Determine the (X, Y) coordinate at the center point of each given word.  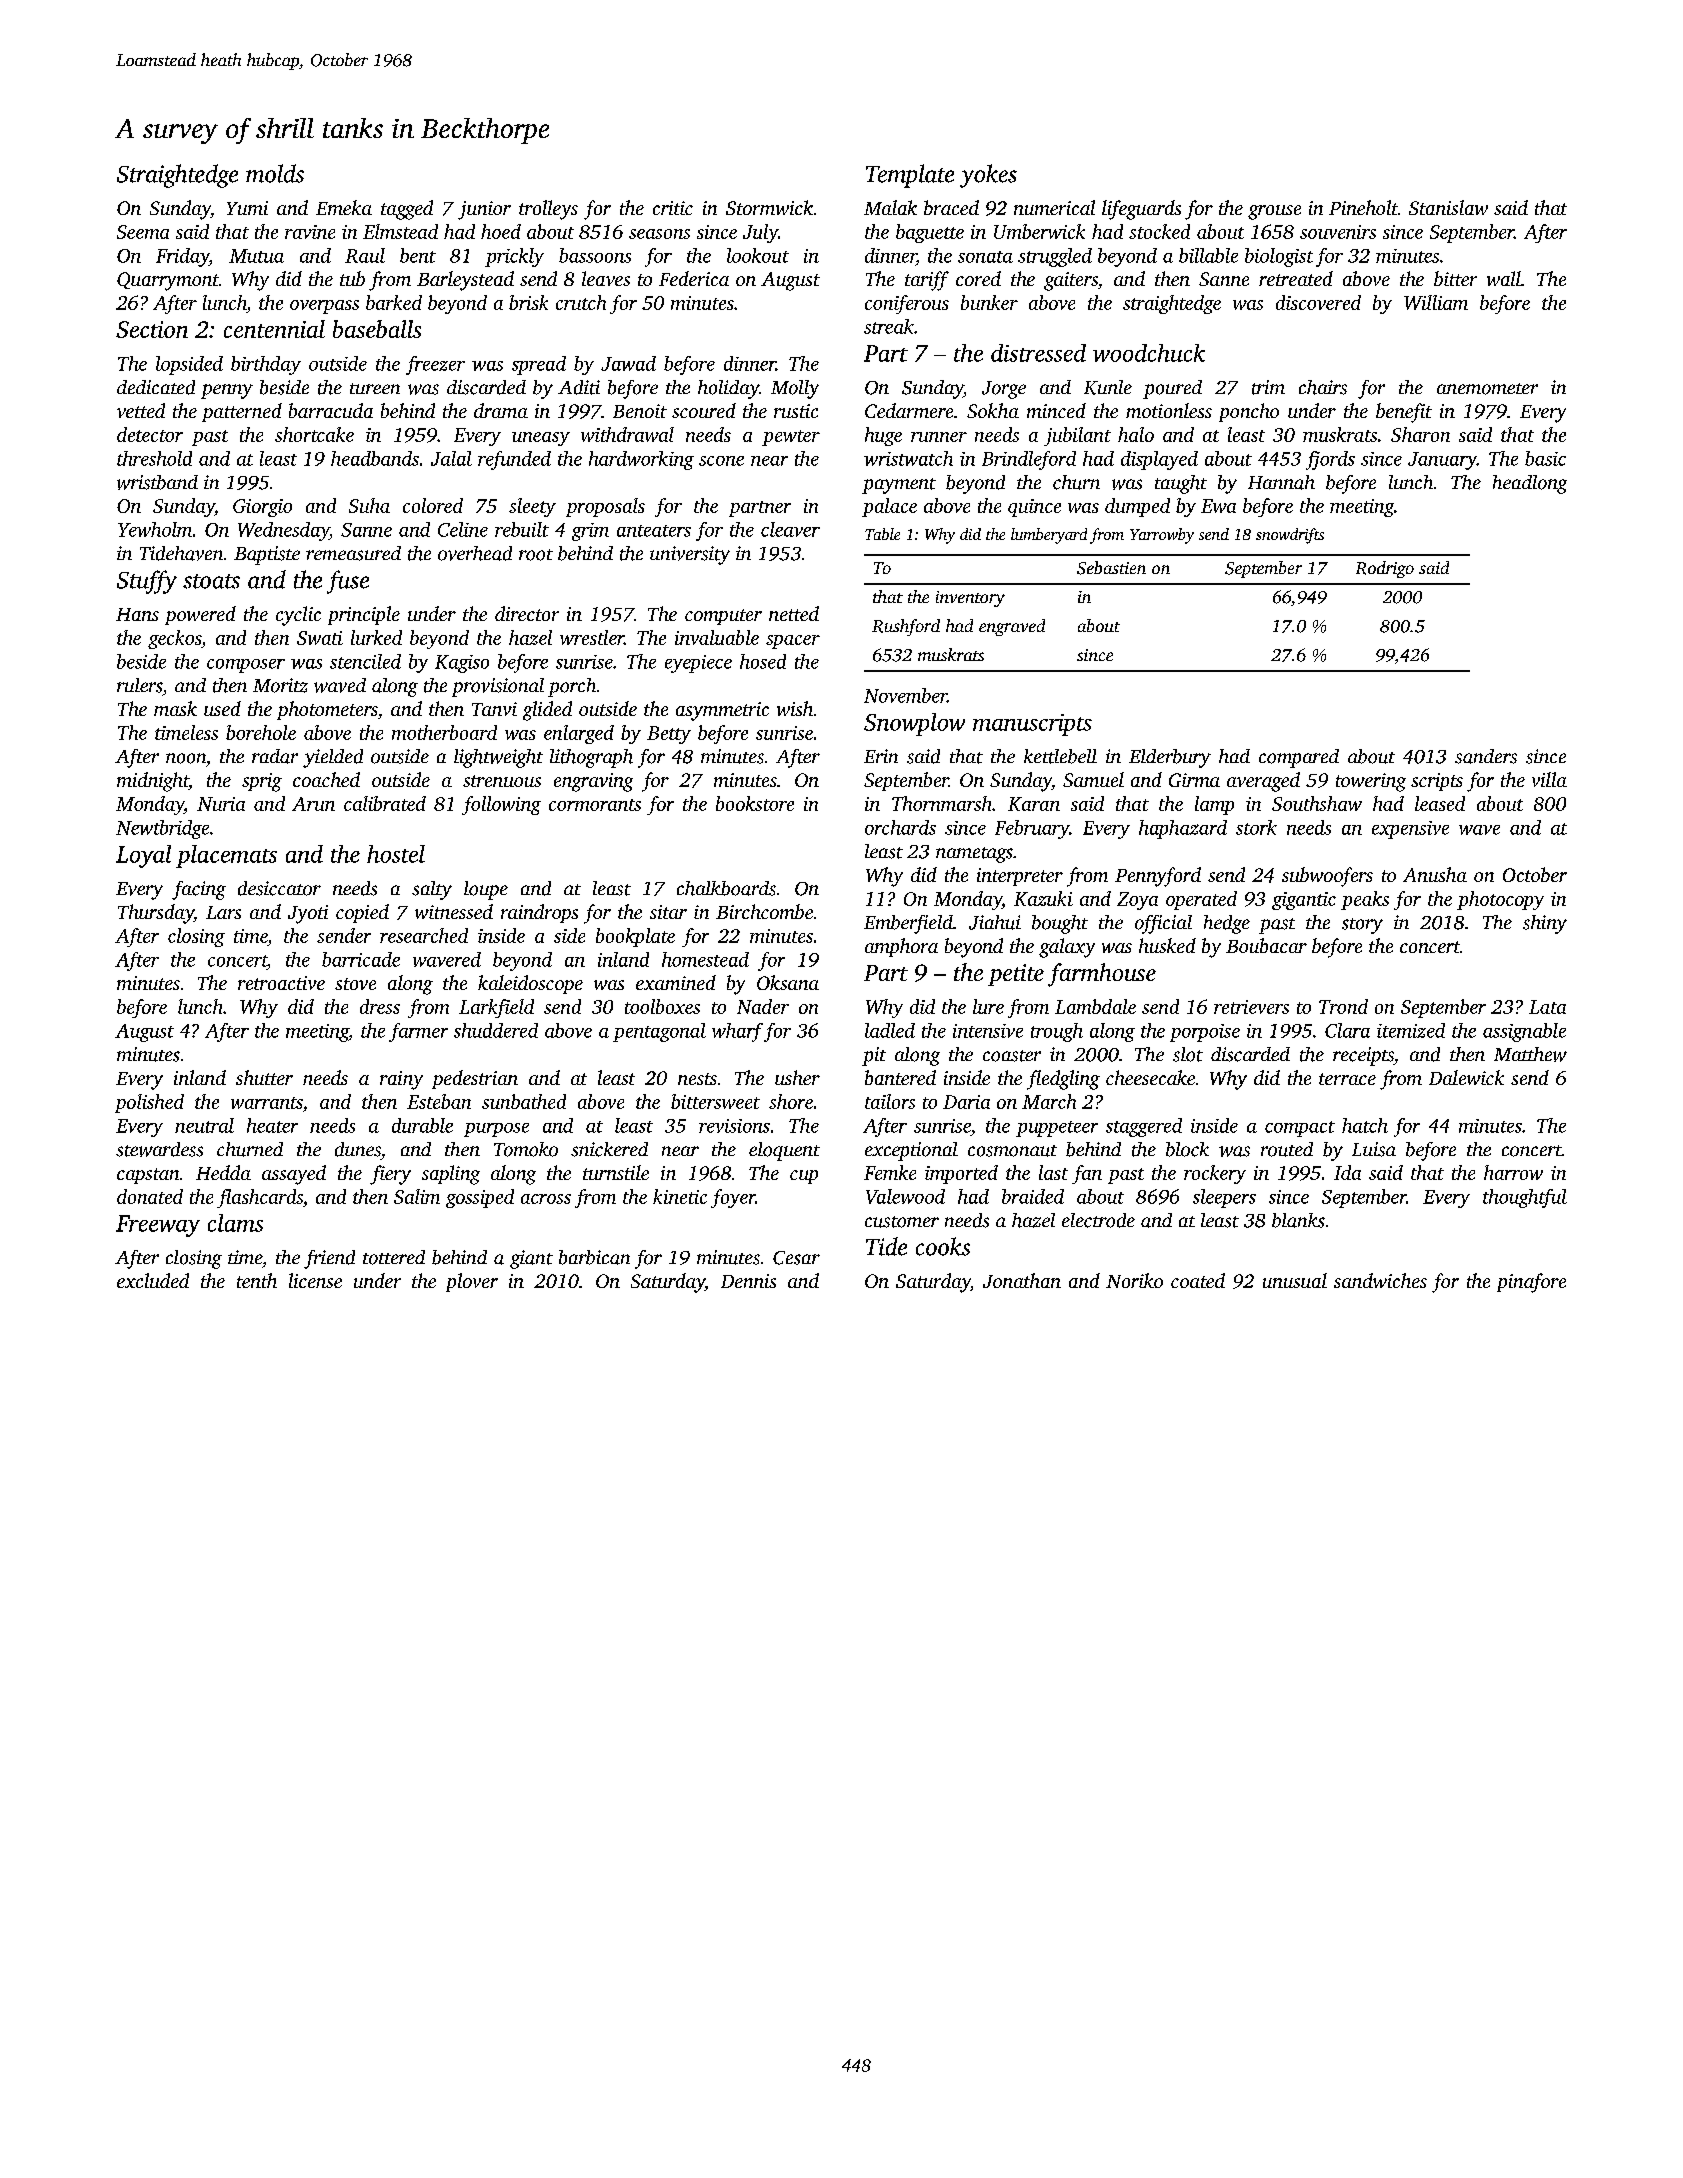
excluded (153, 1280)
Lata (1547, 1007)
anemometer (1487, 389)
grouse (1274, 212)
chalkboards (726, 888)
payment (899, 486)
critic (673, 208)
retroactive (281, 983)
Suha (369, 505)
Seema (143, 232)
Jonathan (1022, 1280)
